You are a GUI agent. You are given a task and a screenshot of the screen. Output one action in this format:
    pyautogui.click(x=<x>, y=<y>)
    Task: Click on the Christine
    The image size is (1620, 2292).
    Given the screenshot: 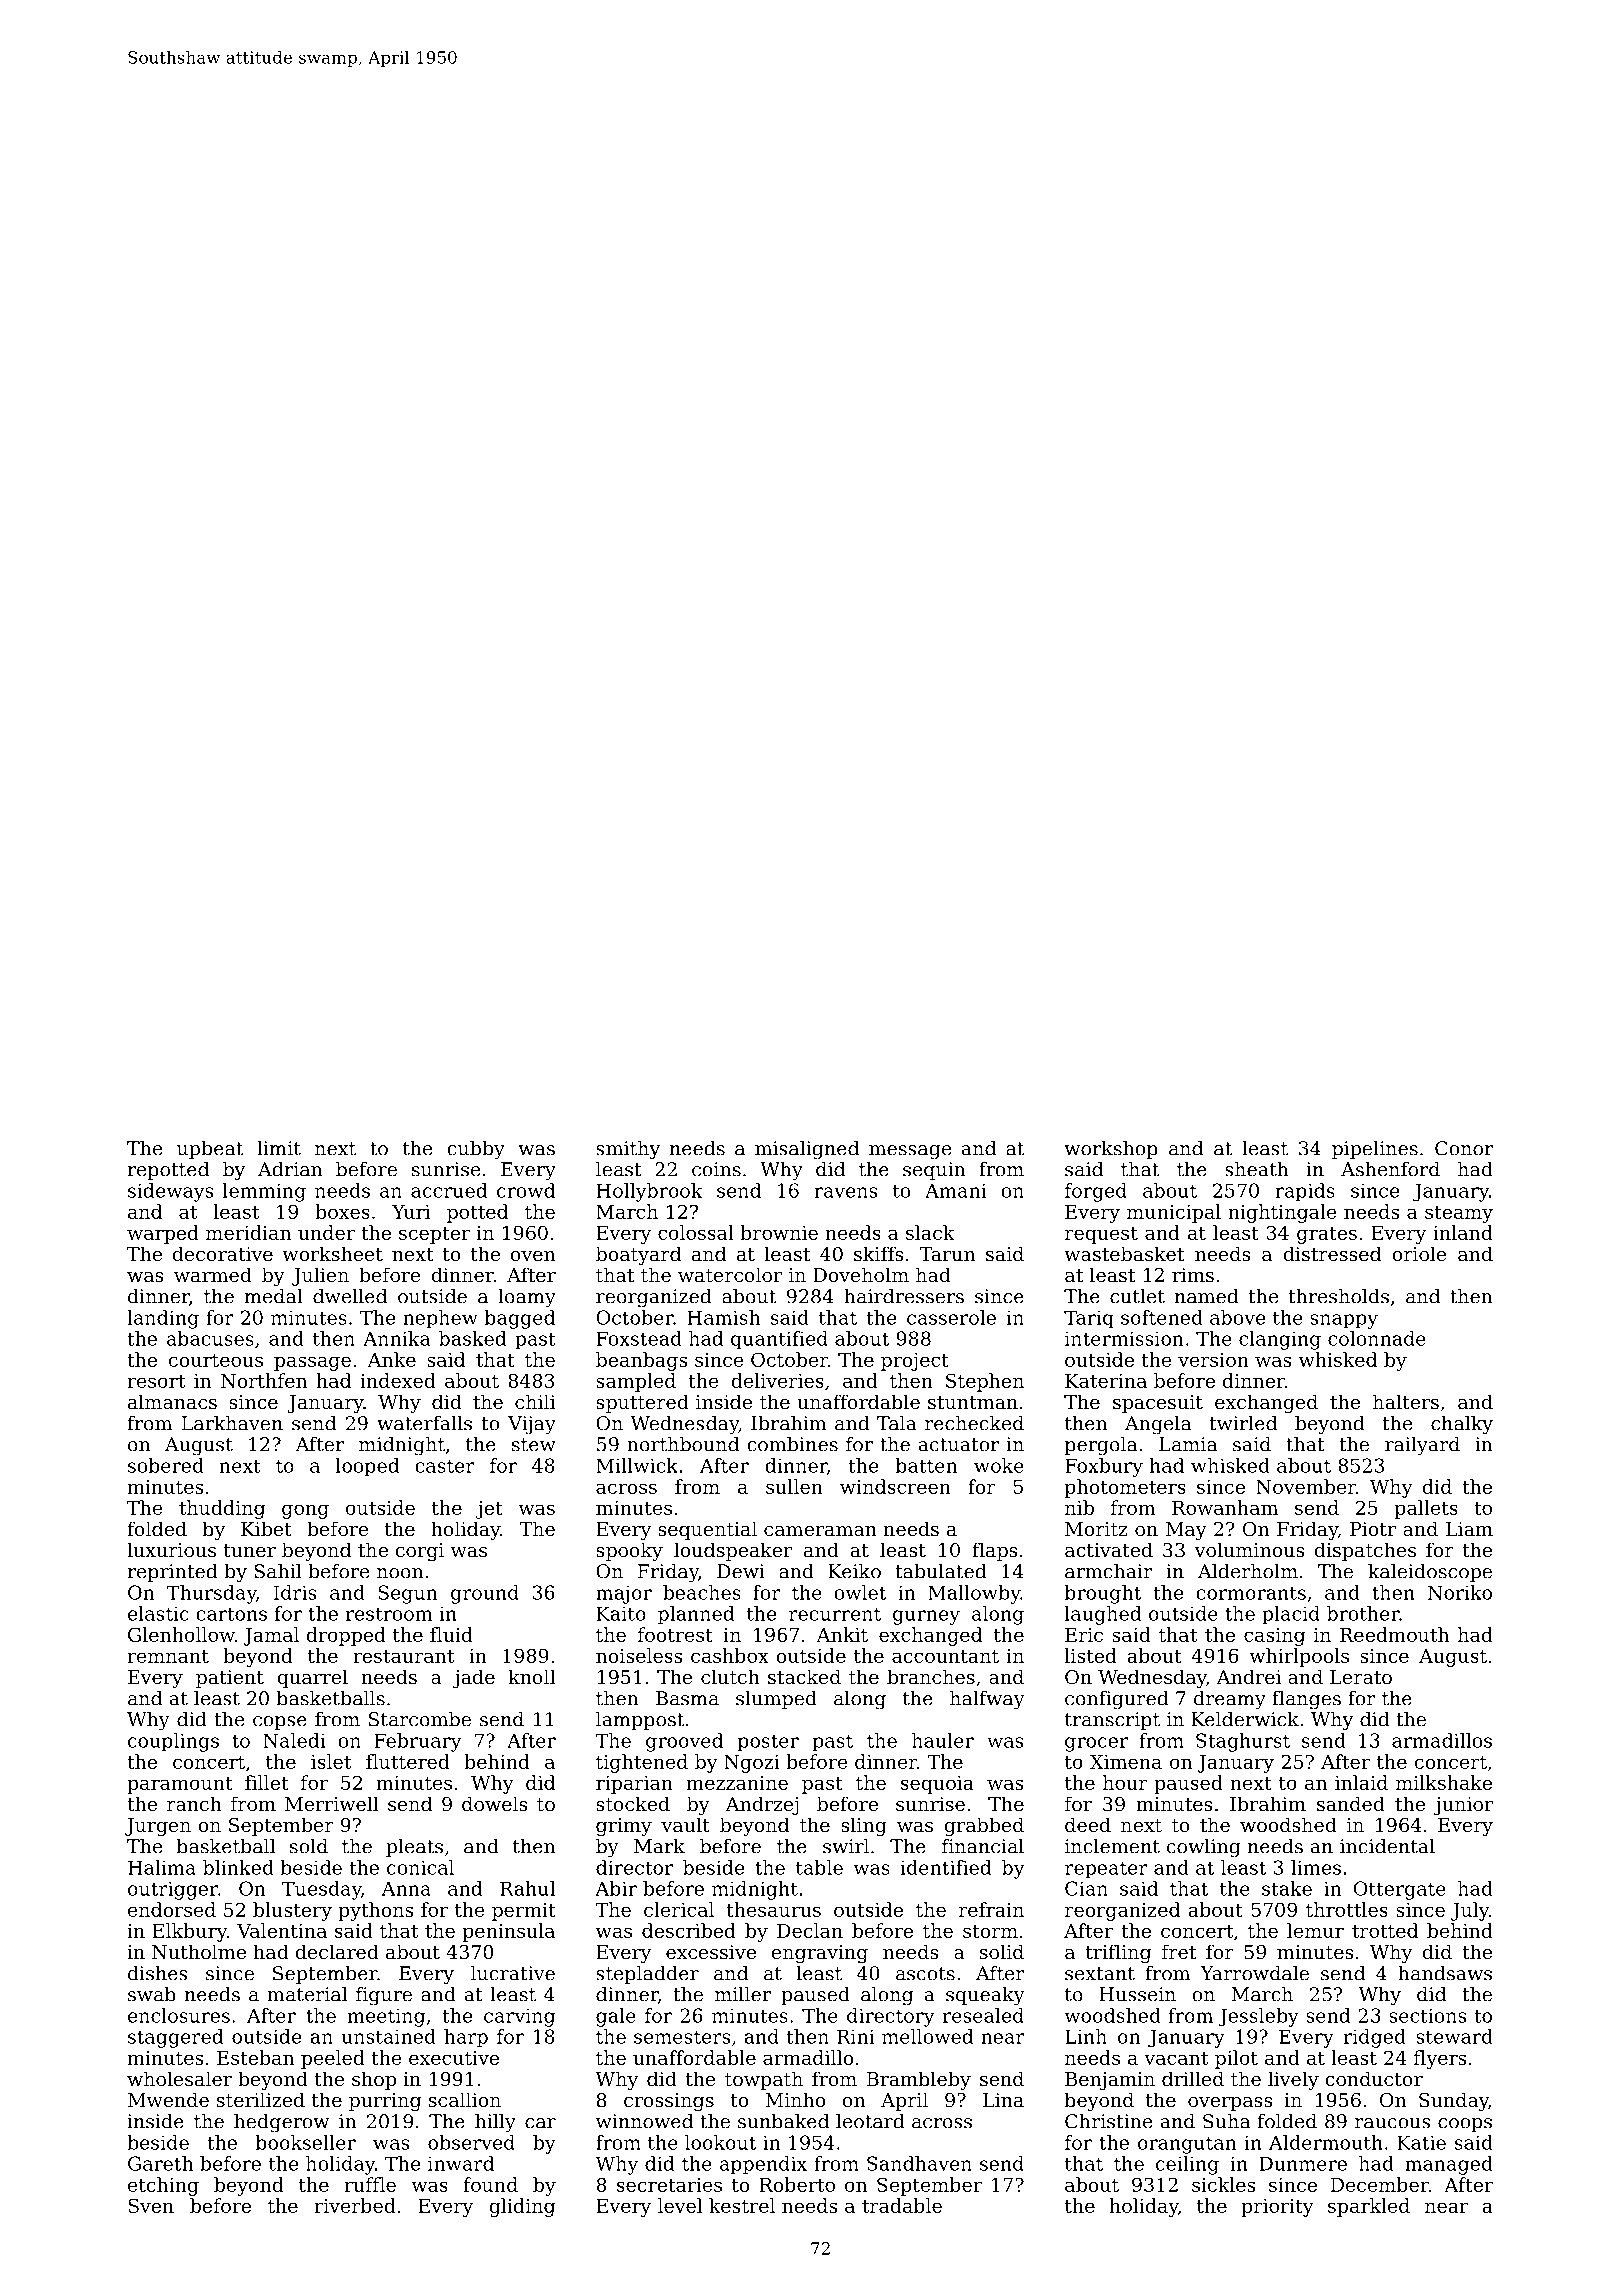 What is the action you would take?
    pyautogui.click(x=1108, y=2121)
